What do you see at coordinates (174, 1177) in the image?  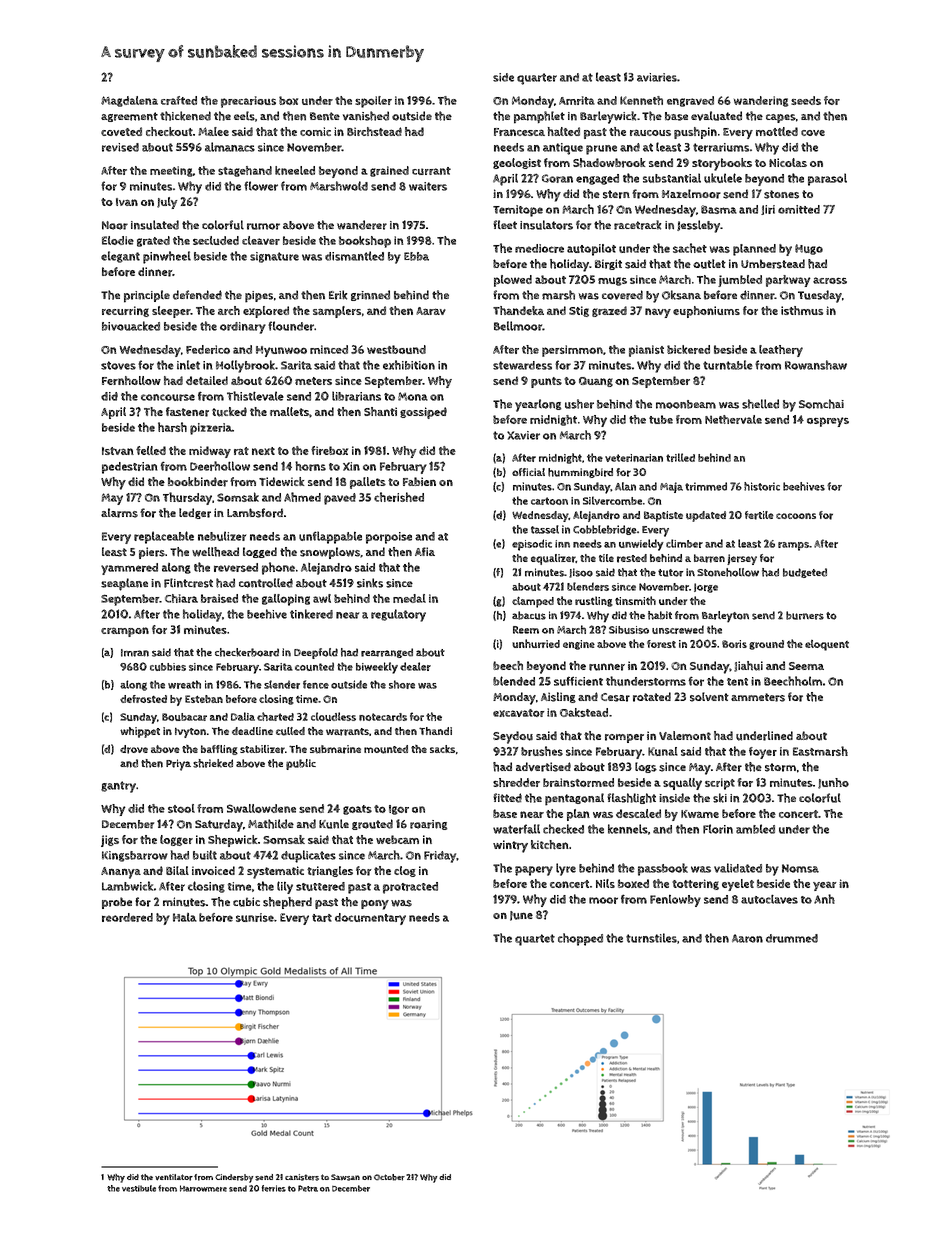 I see `ventilator` at bounding box center [174, 1177].
